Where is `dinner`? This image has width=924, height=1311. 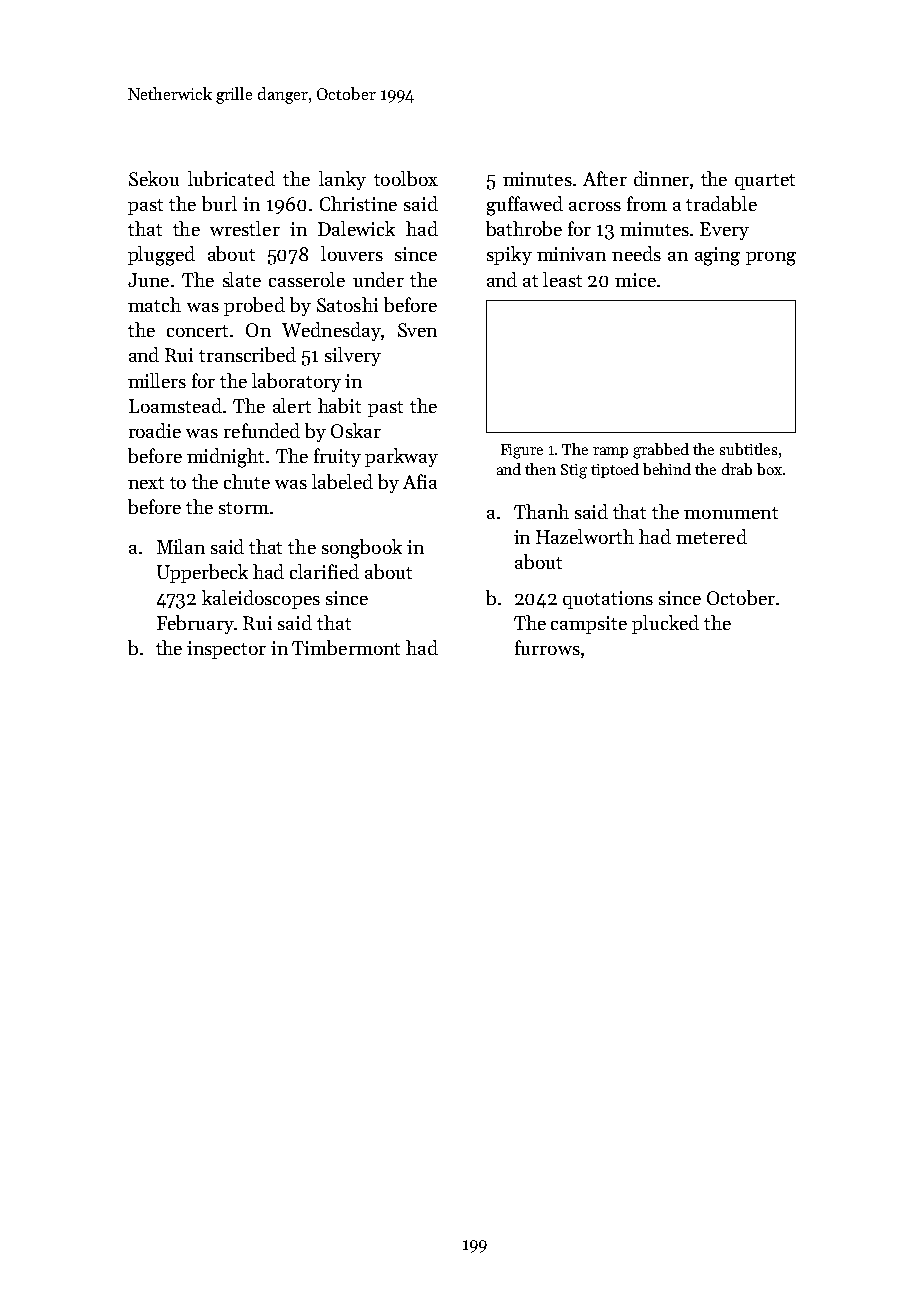
dinner is located at coordinates (661, 178).
